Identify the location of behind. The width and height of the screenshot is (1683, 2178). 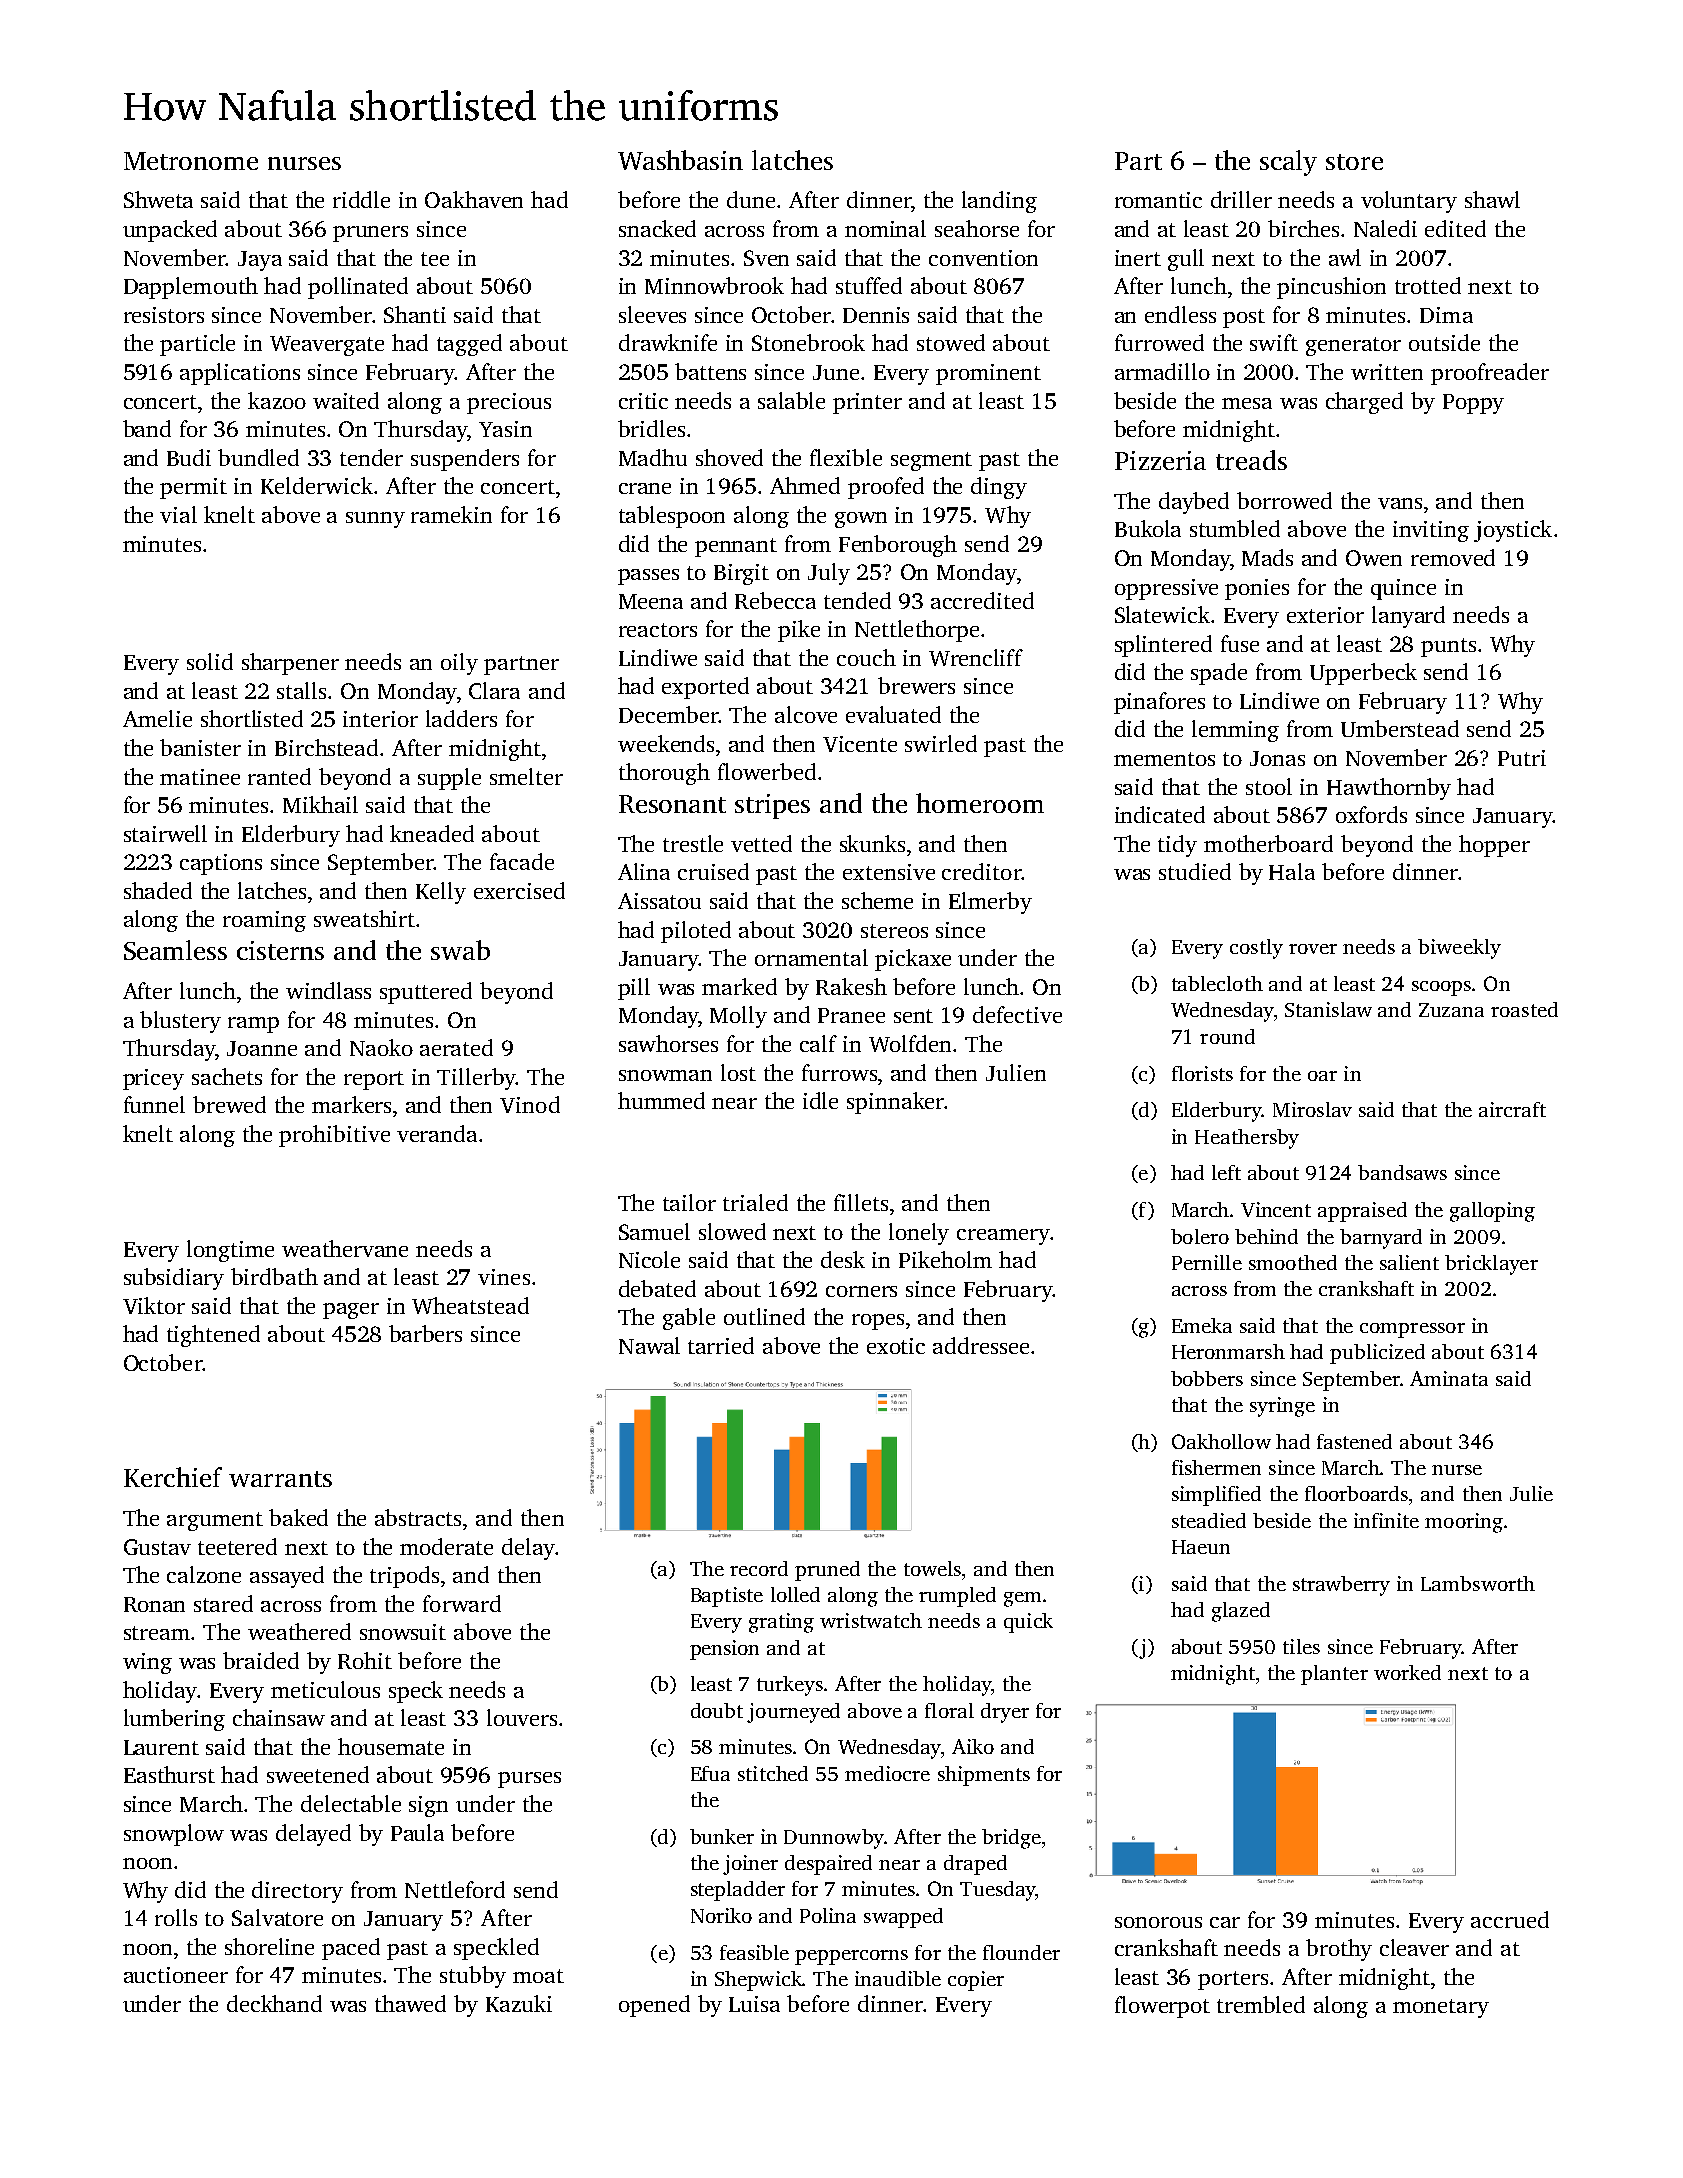
(1266, 1236).
